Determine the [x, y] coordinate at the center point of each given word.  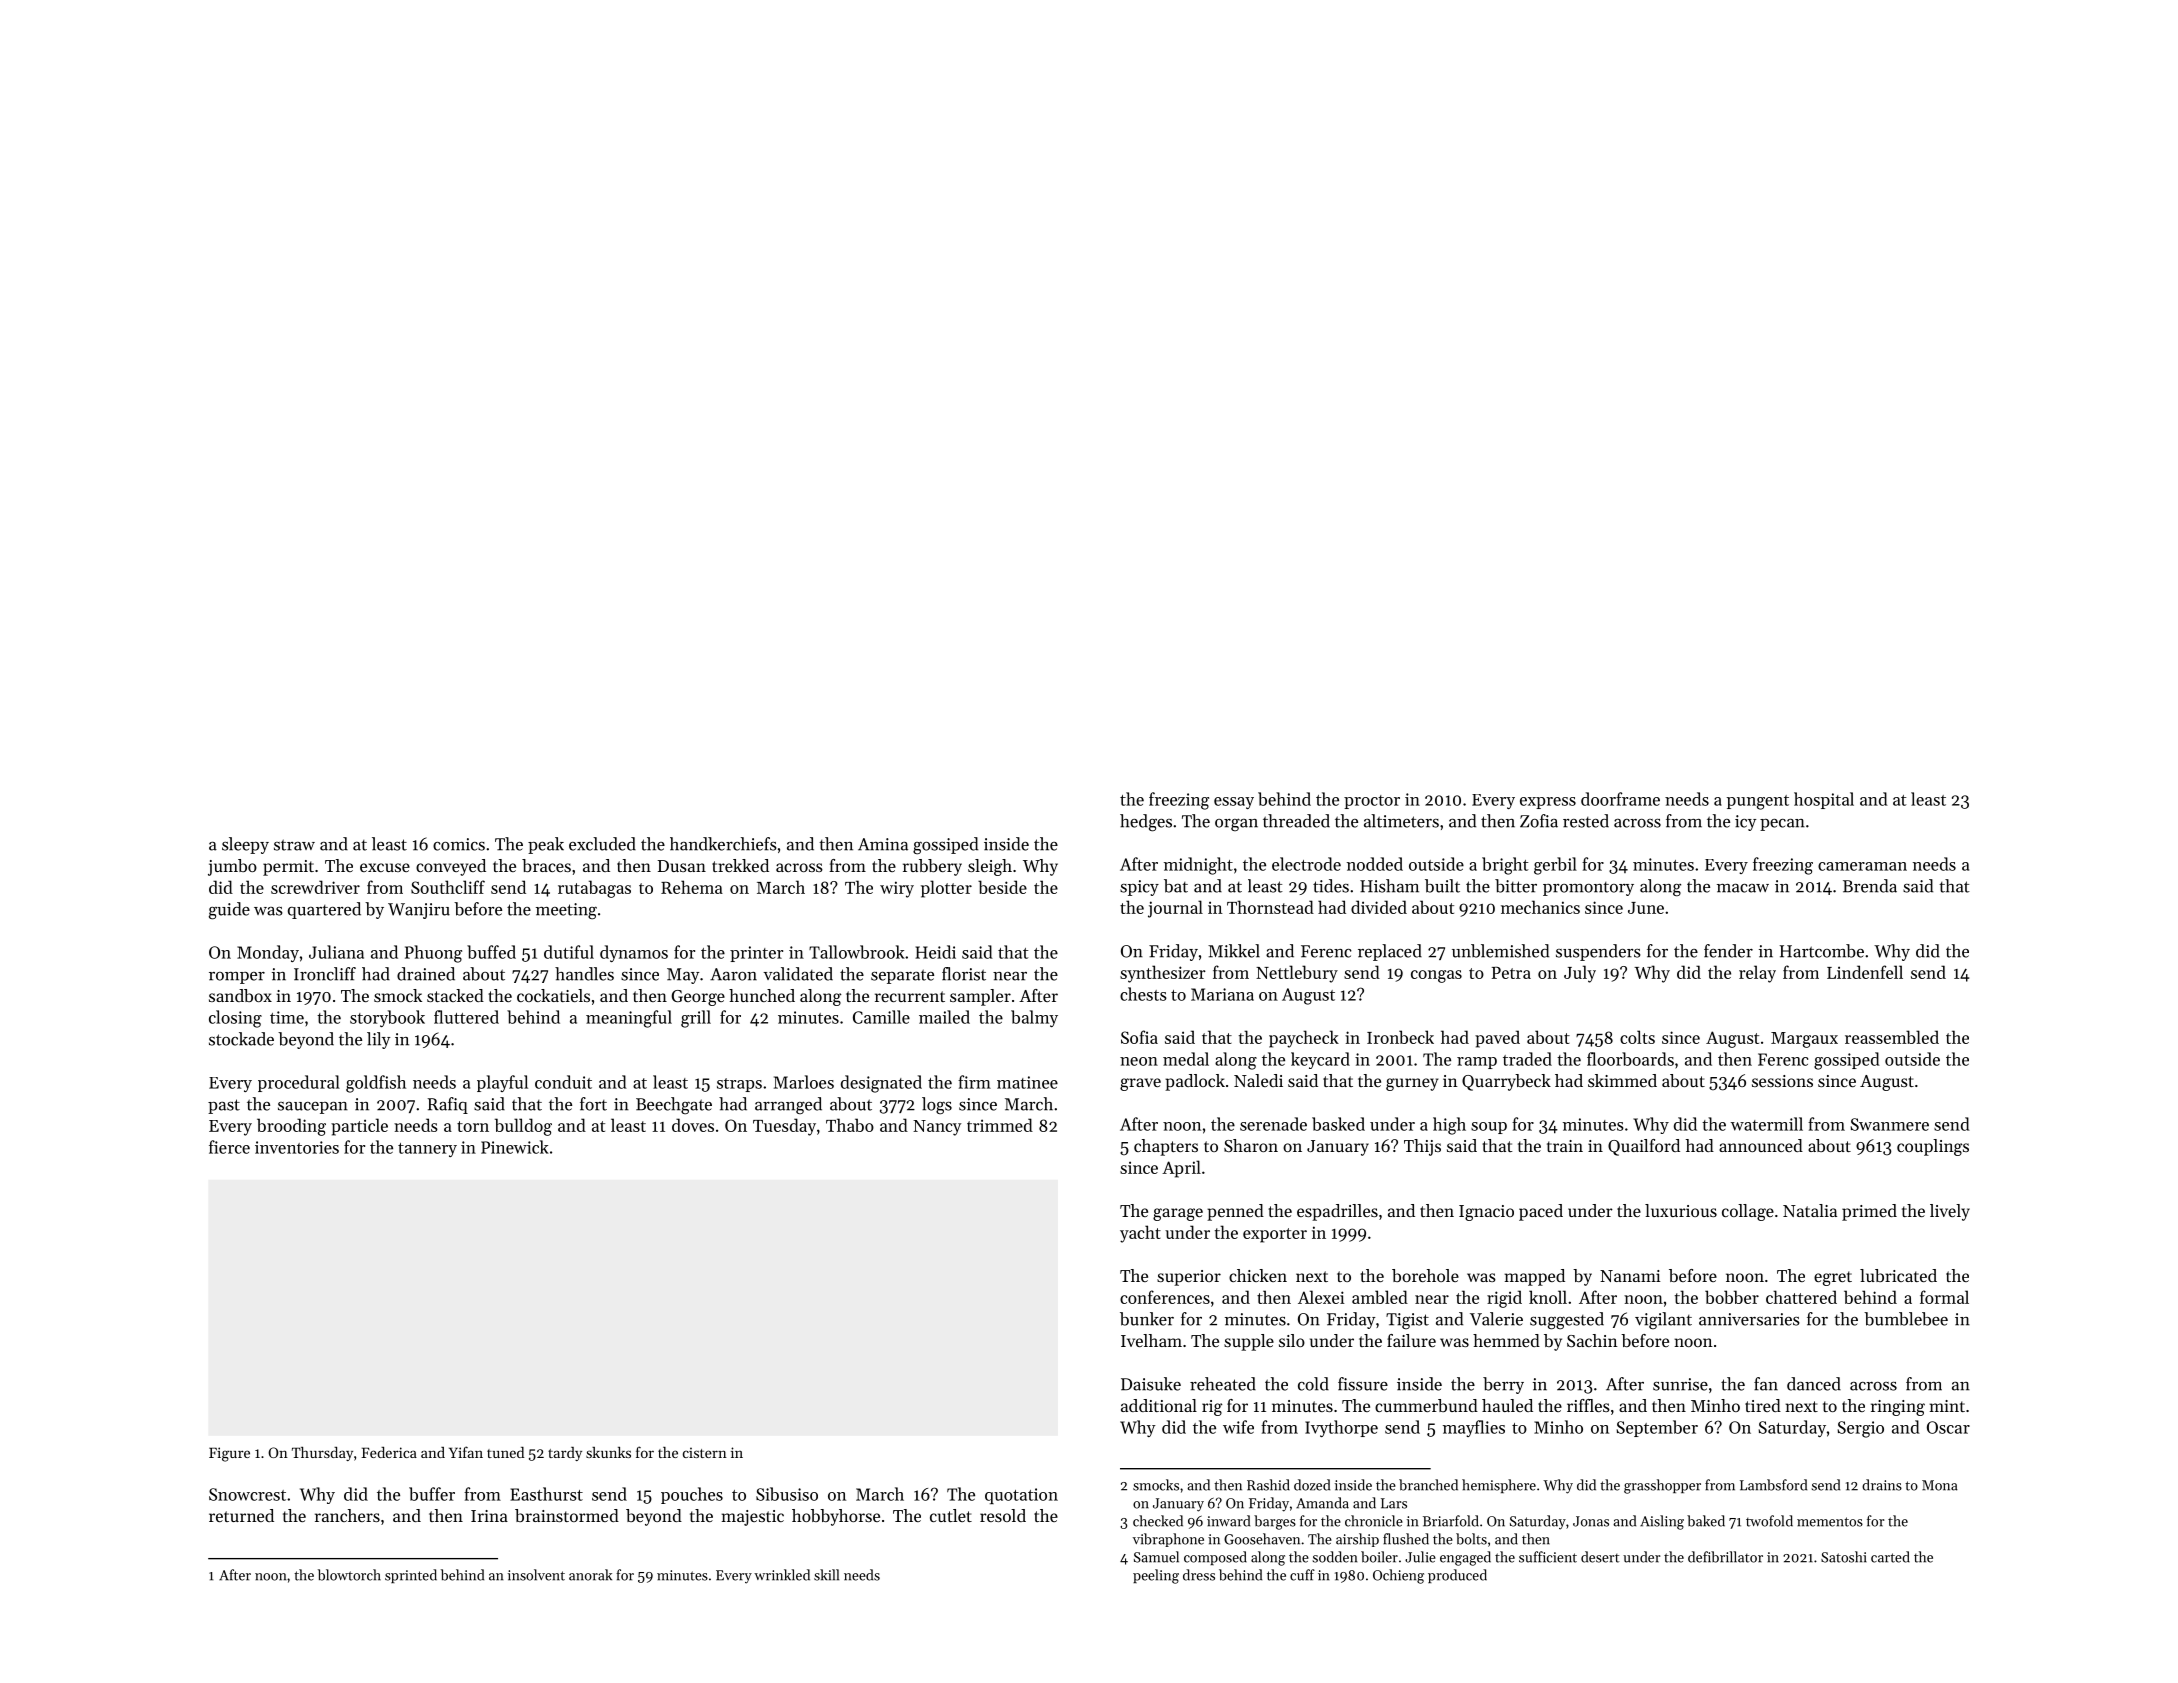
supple [1249, 1342]
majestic [752, 1518]
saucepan [313, 1108]
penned [1235, 1212]
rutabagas [594, 889]
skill [826, 1575]
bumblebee [1906, 1319]
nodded [1375, 864]
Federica [389, 1452]
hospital [1824, 800]
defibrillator [1725, 1557]
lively [1950, 1212]
